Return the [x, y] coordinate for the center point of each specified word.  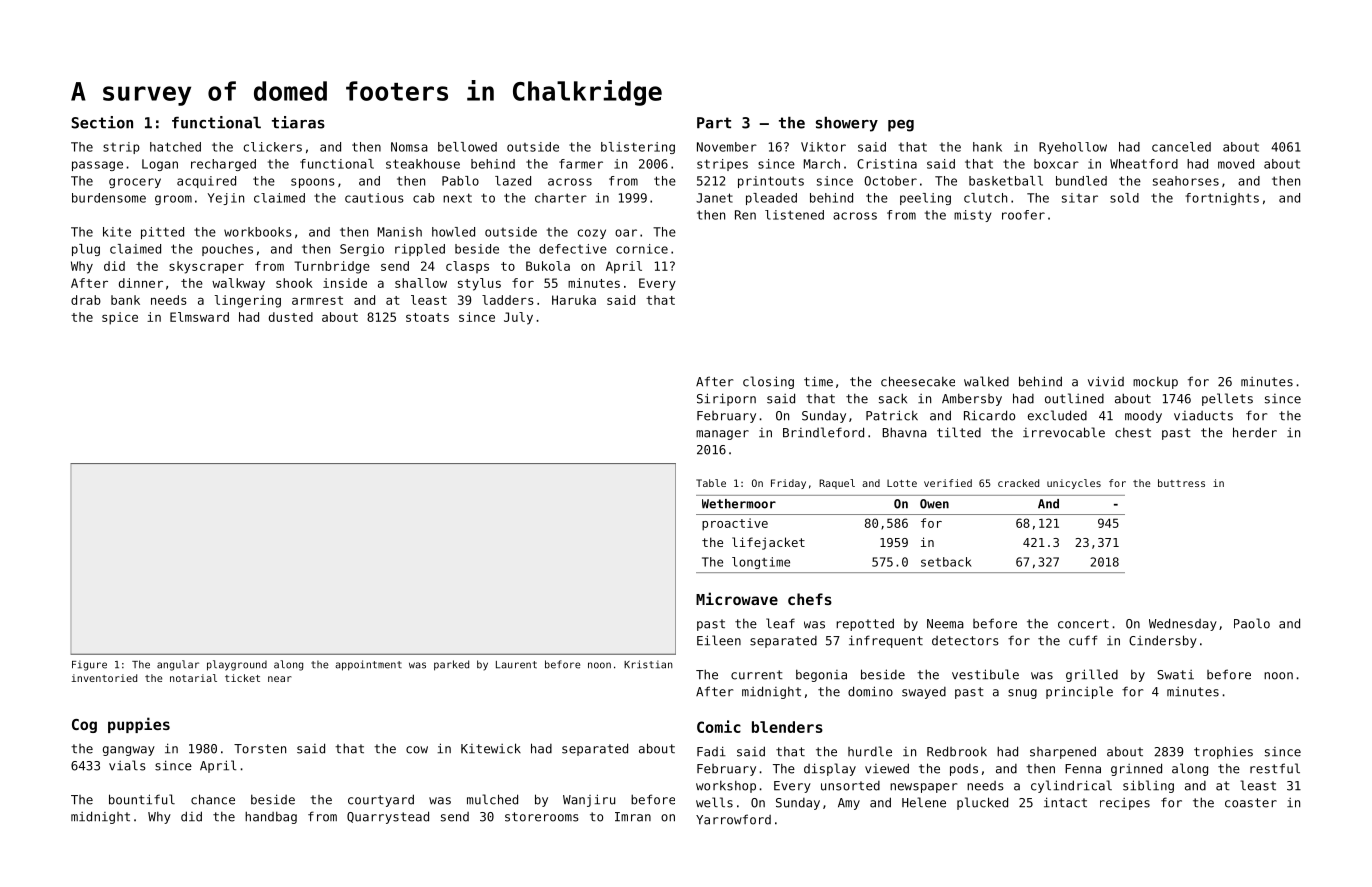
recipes [1125, 804]
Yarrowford [733, 819]
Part [714, 123]
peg [901, 126]
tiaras [298, 122]
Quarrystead [388, 817]
